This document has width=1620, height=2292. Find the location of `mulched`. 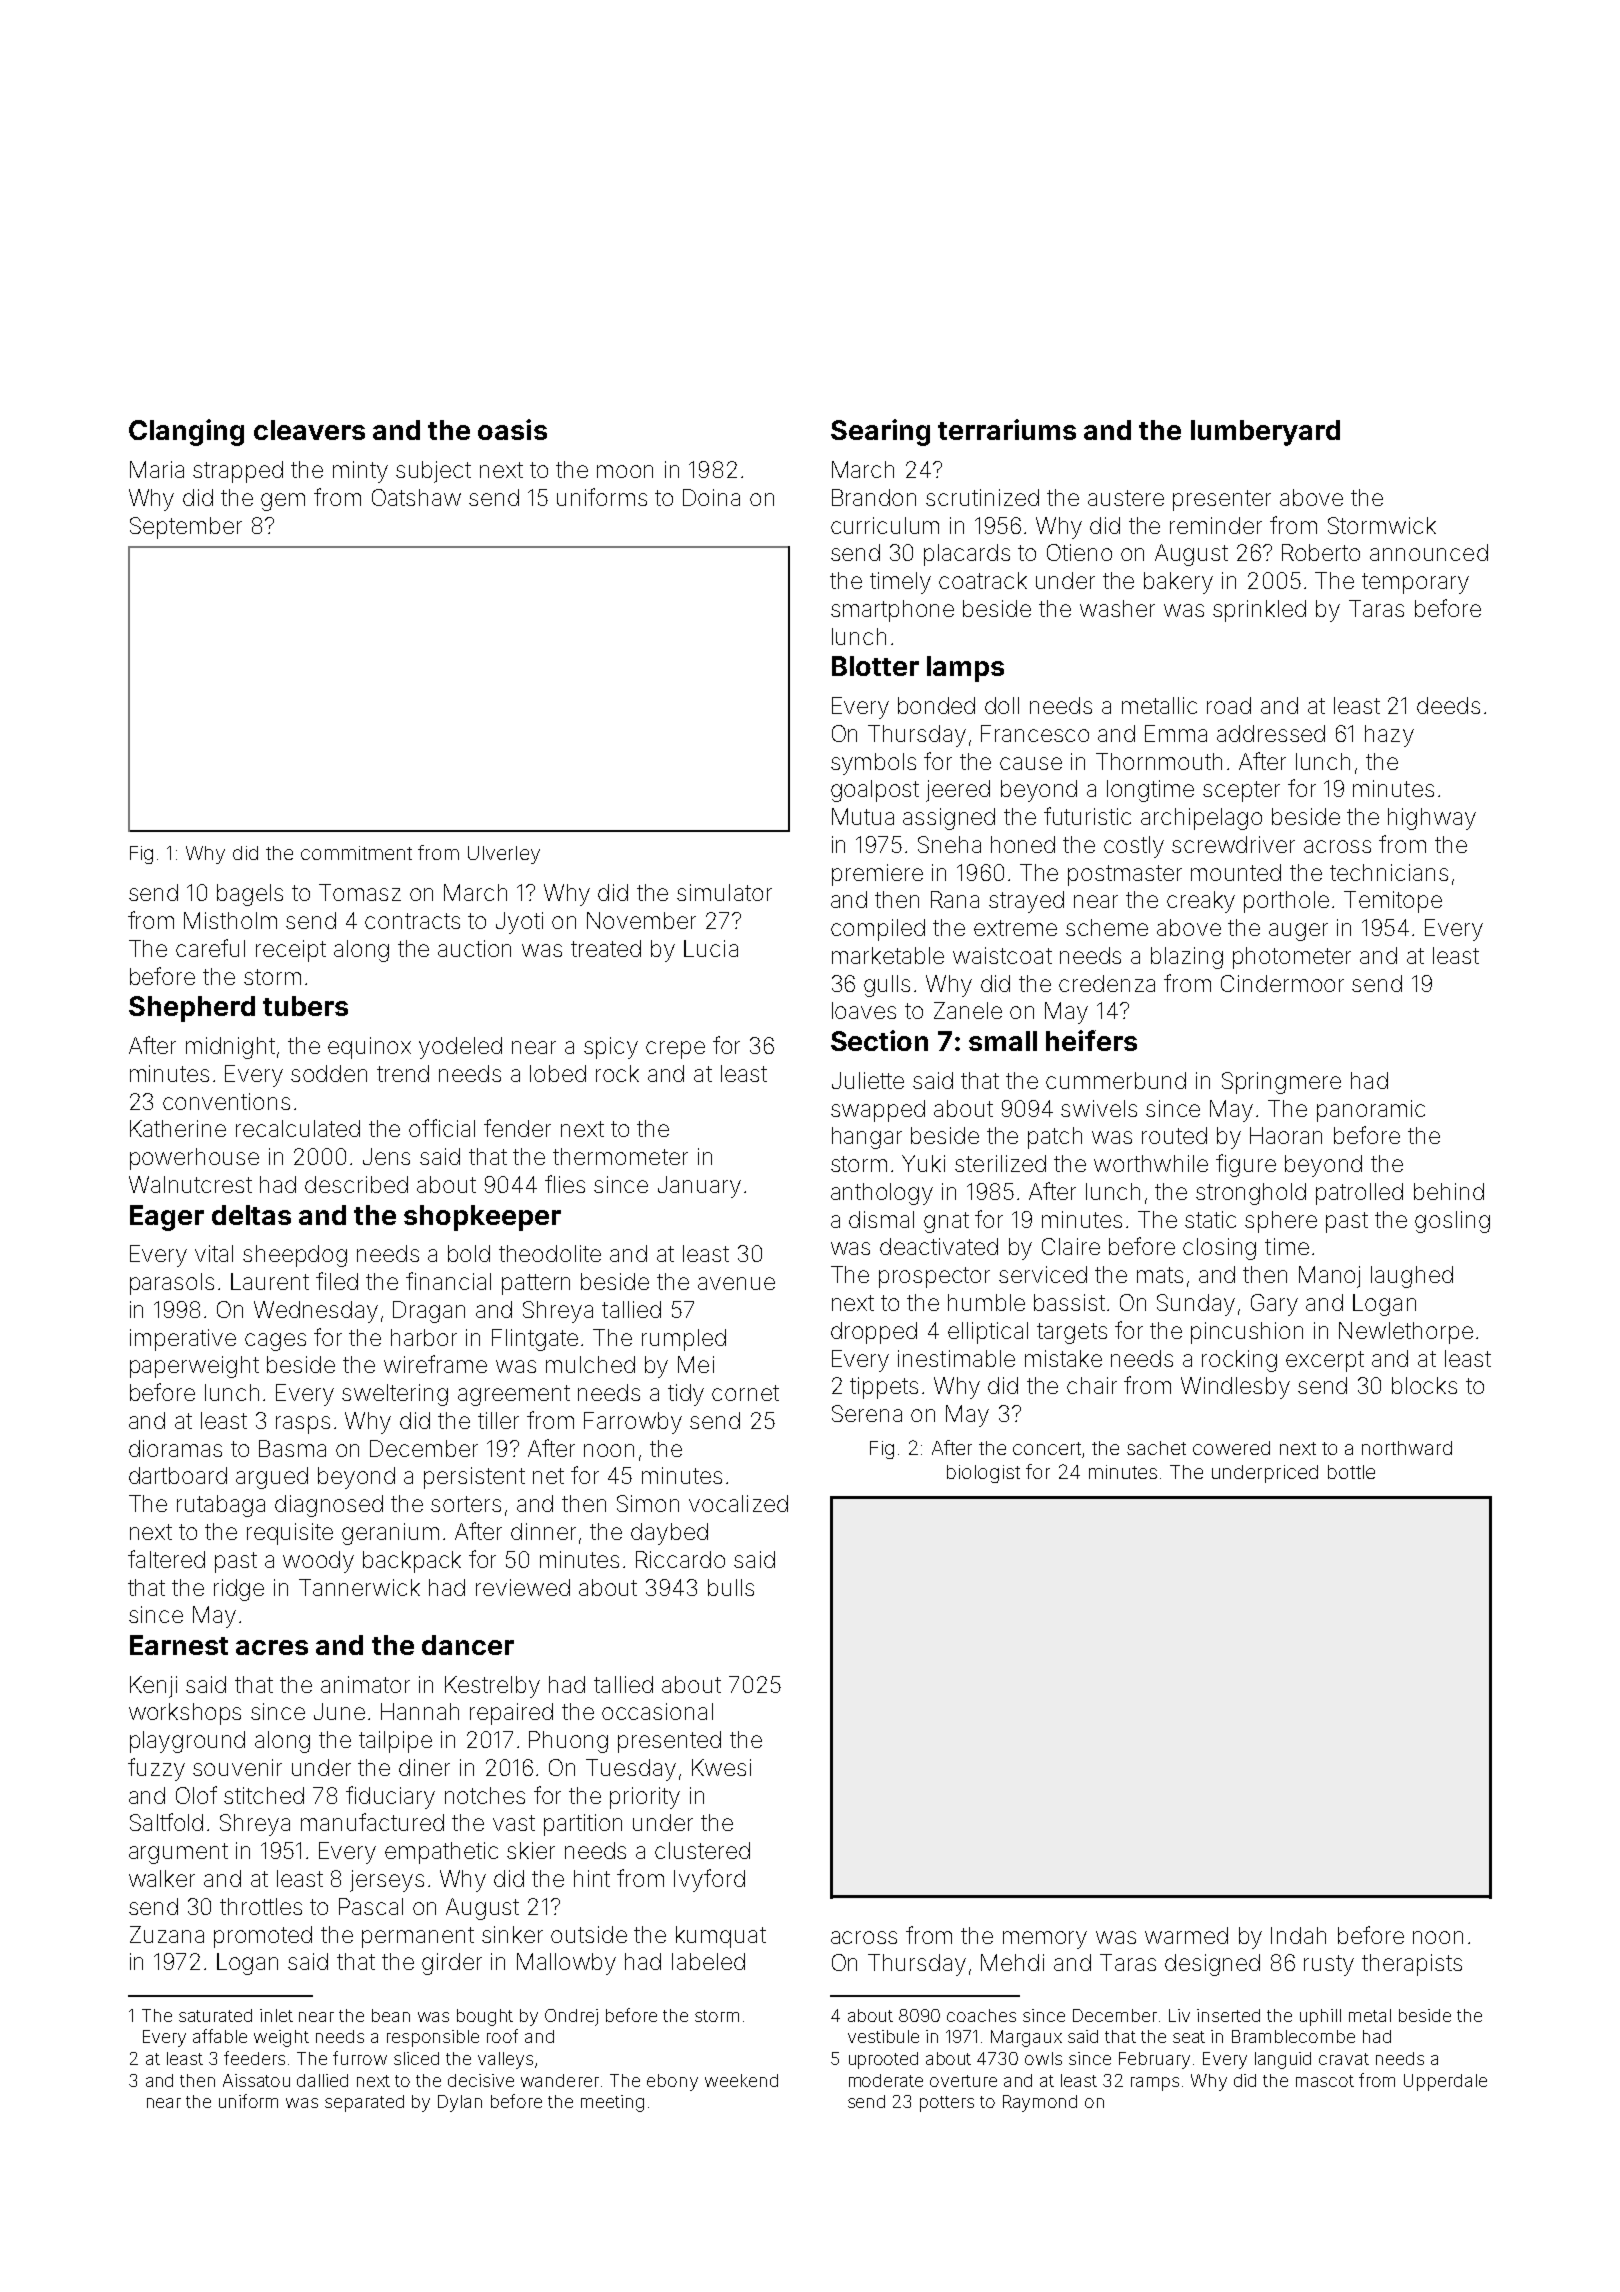

mulched is located at coordinates (590, 1364).
